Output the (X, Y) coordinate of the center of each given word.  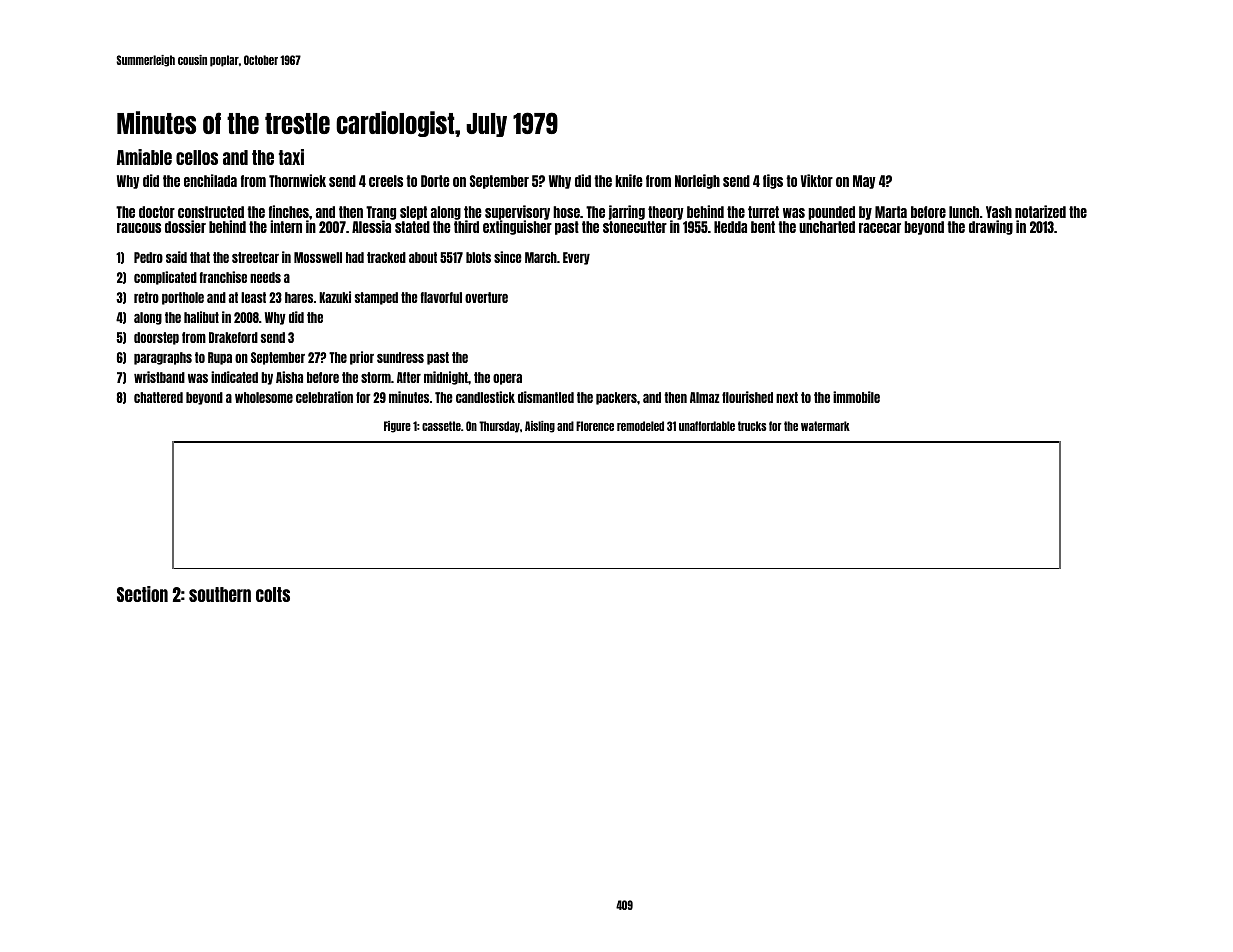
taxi (291, 157)
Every (576, 258)
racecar (880, 228)
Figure (397, 427)
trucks (752, 426)
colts (273, 594)
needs (265, 277)
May (864, 182)
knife (629, 180)
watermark (825, 426)
